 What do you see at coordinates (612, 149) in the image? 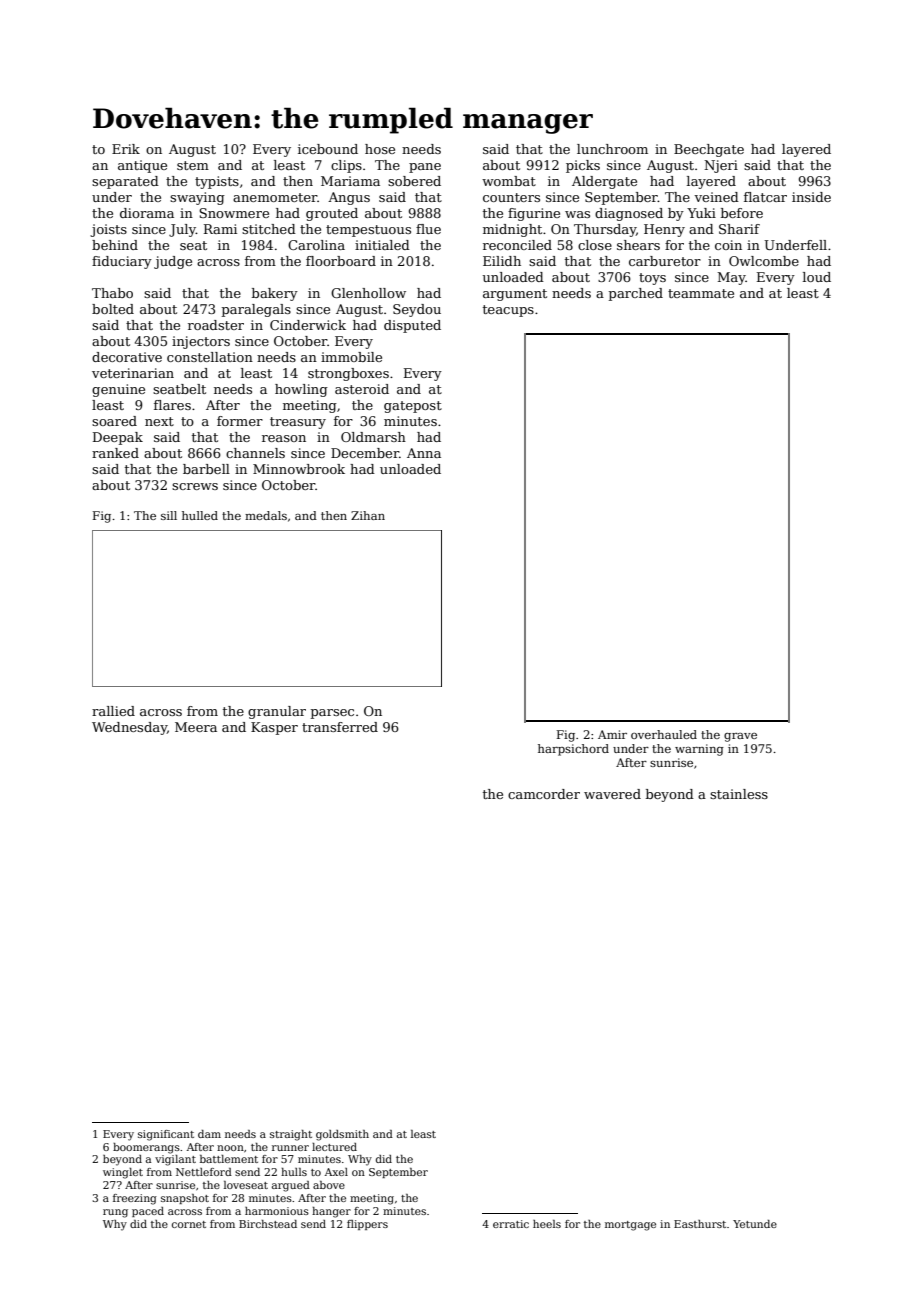
I see `lunchroom` at bounding box center [612, 149].
